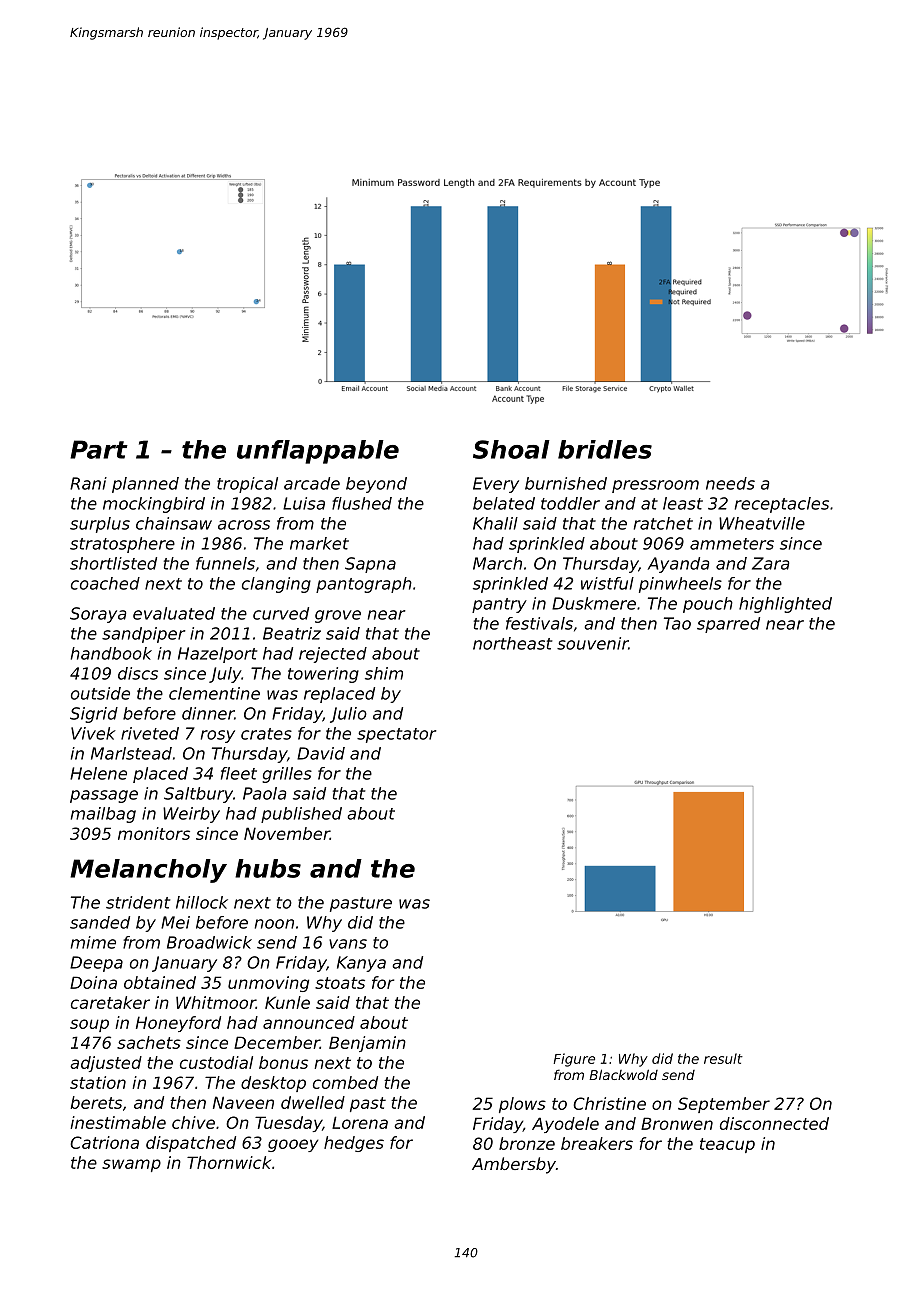 This screenshot has width=908, height=1316. What do you see at coordinates (663, 523) in the screenshot?
I see `ratchet` at bounding box center [663, 523].
